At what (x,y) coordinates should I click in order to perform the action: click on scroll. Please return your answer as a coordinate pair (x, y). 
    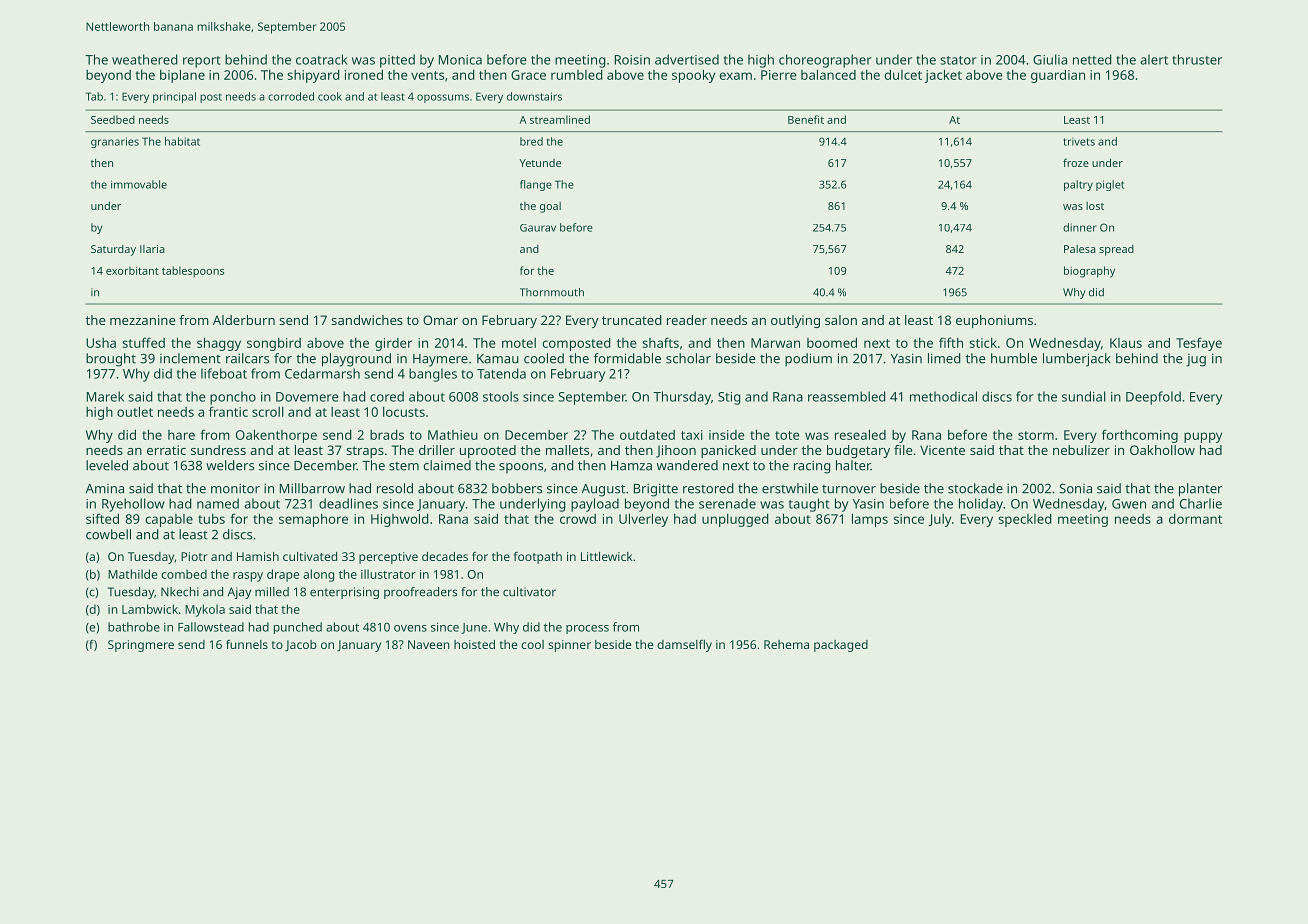
    Looking at the image, I should click on (268, 412).
